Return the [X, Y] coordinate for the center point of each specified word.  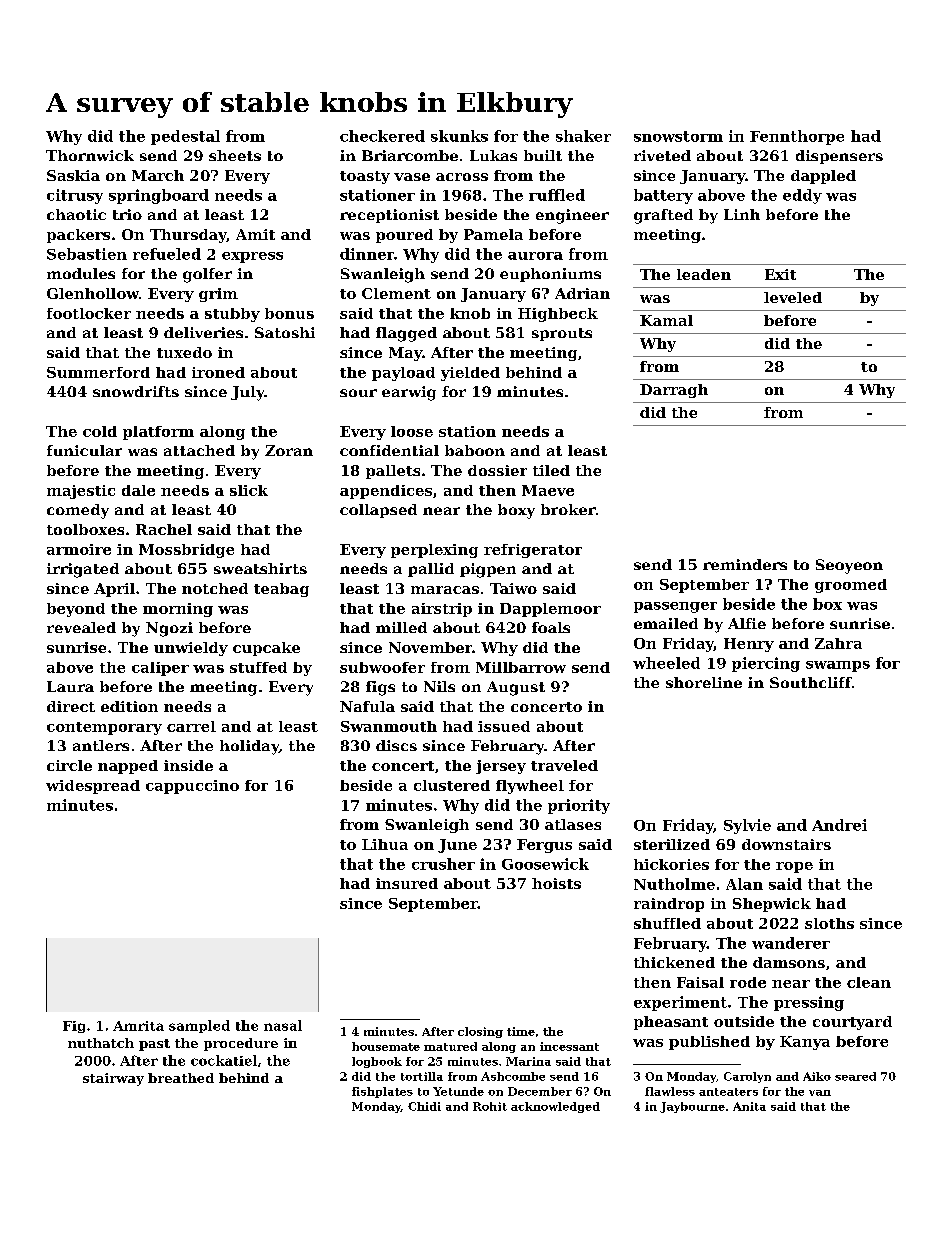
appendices [386, 492]
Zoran [289, 450]
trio [127, 214]
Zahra [838, 643]
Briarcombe [410, 155]
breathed [181, 1078]
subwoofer [382, 667]
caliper [160, 669]
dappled [823, 177]
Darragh [674, 391]
